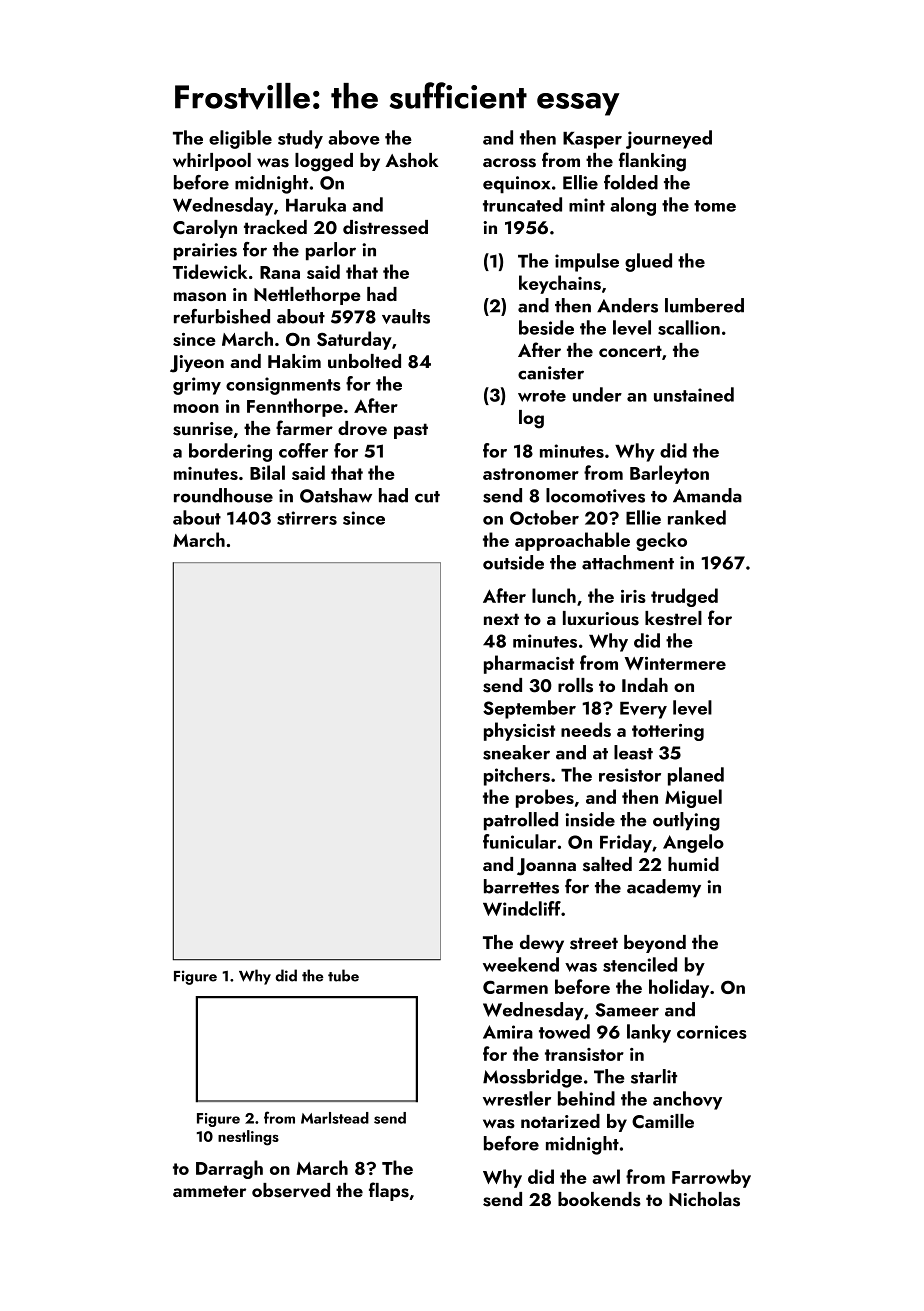 This screenshot has width=924, height=1311. What do you see at coordinates (590, 819) in the screenshot?
I see `inside` at bounding box center [590, 819].
